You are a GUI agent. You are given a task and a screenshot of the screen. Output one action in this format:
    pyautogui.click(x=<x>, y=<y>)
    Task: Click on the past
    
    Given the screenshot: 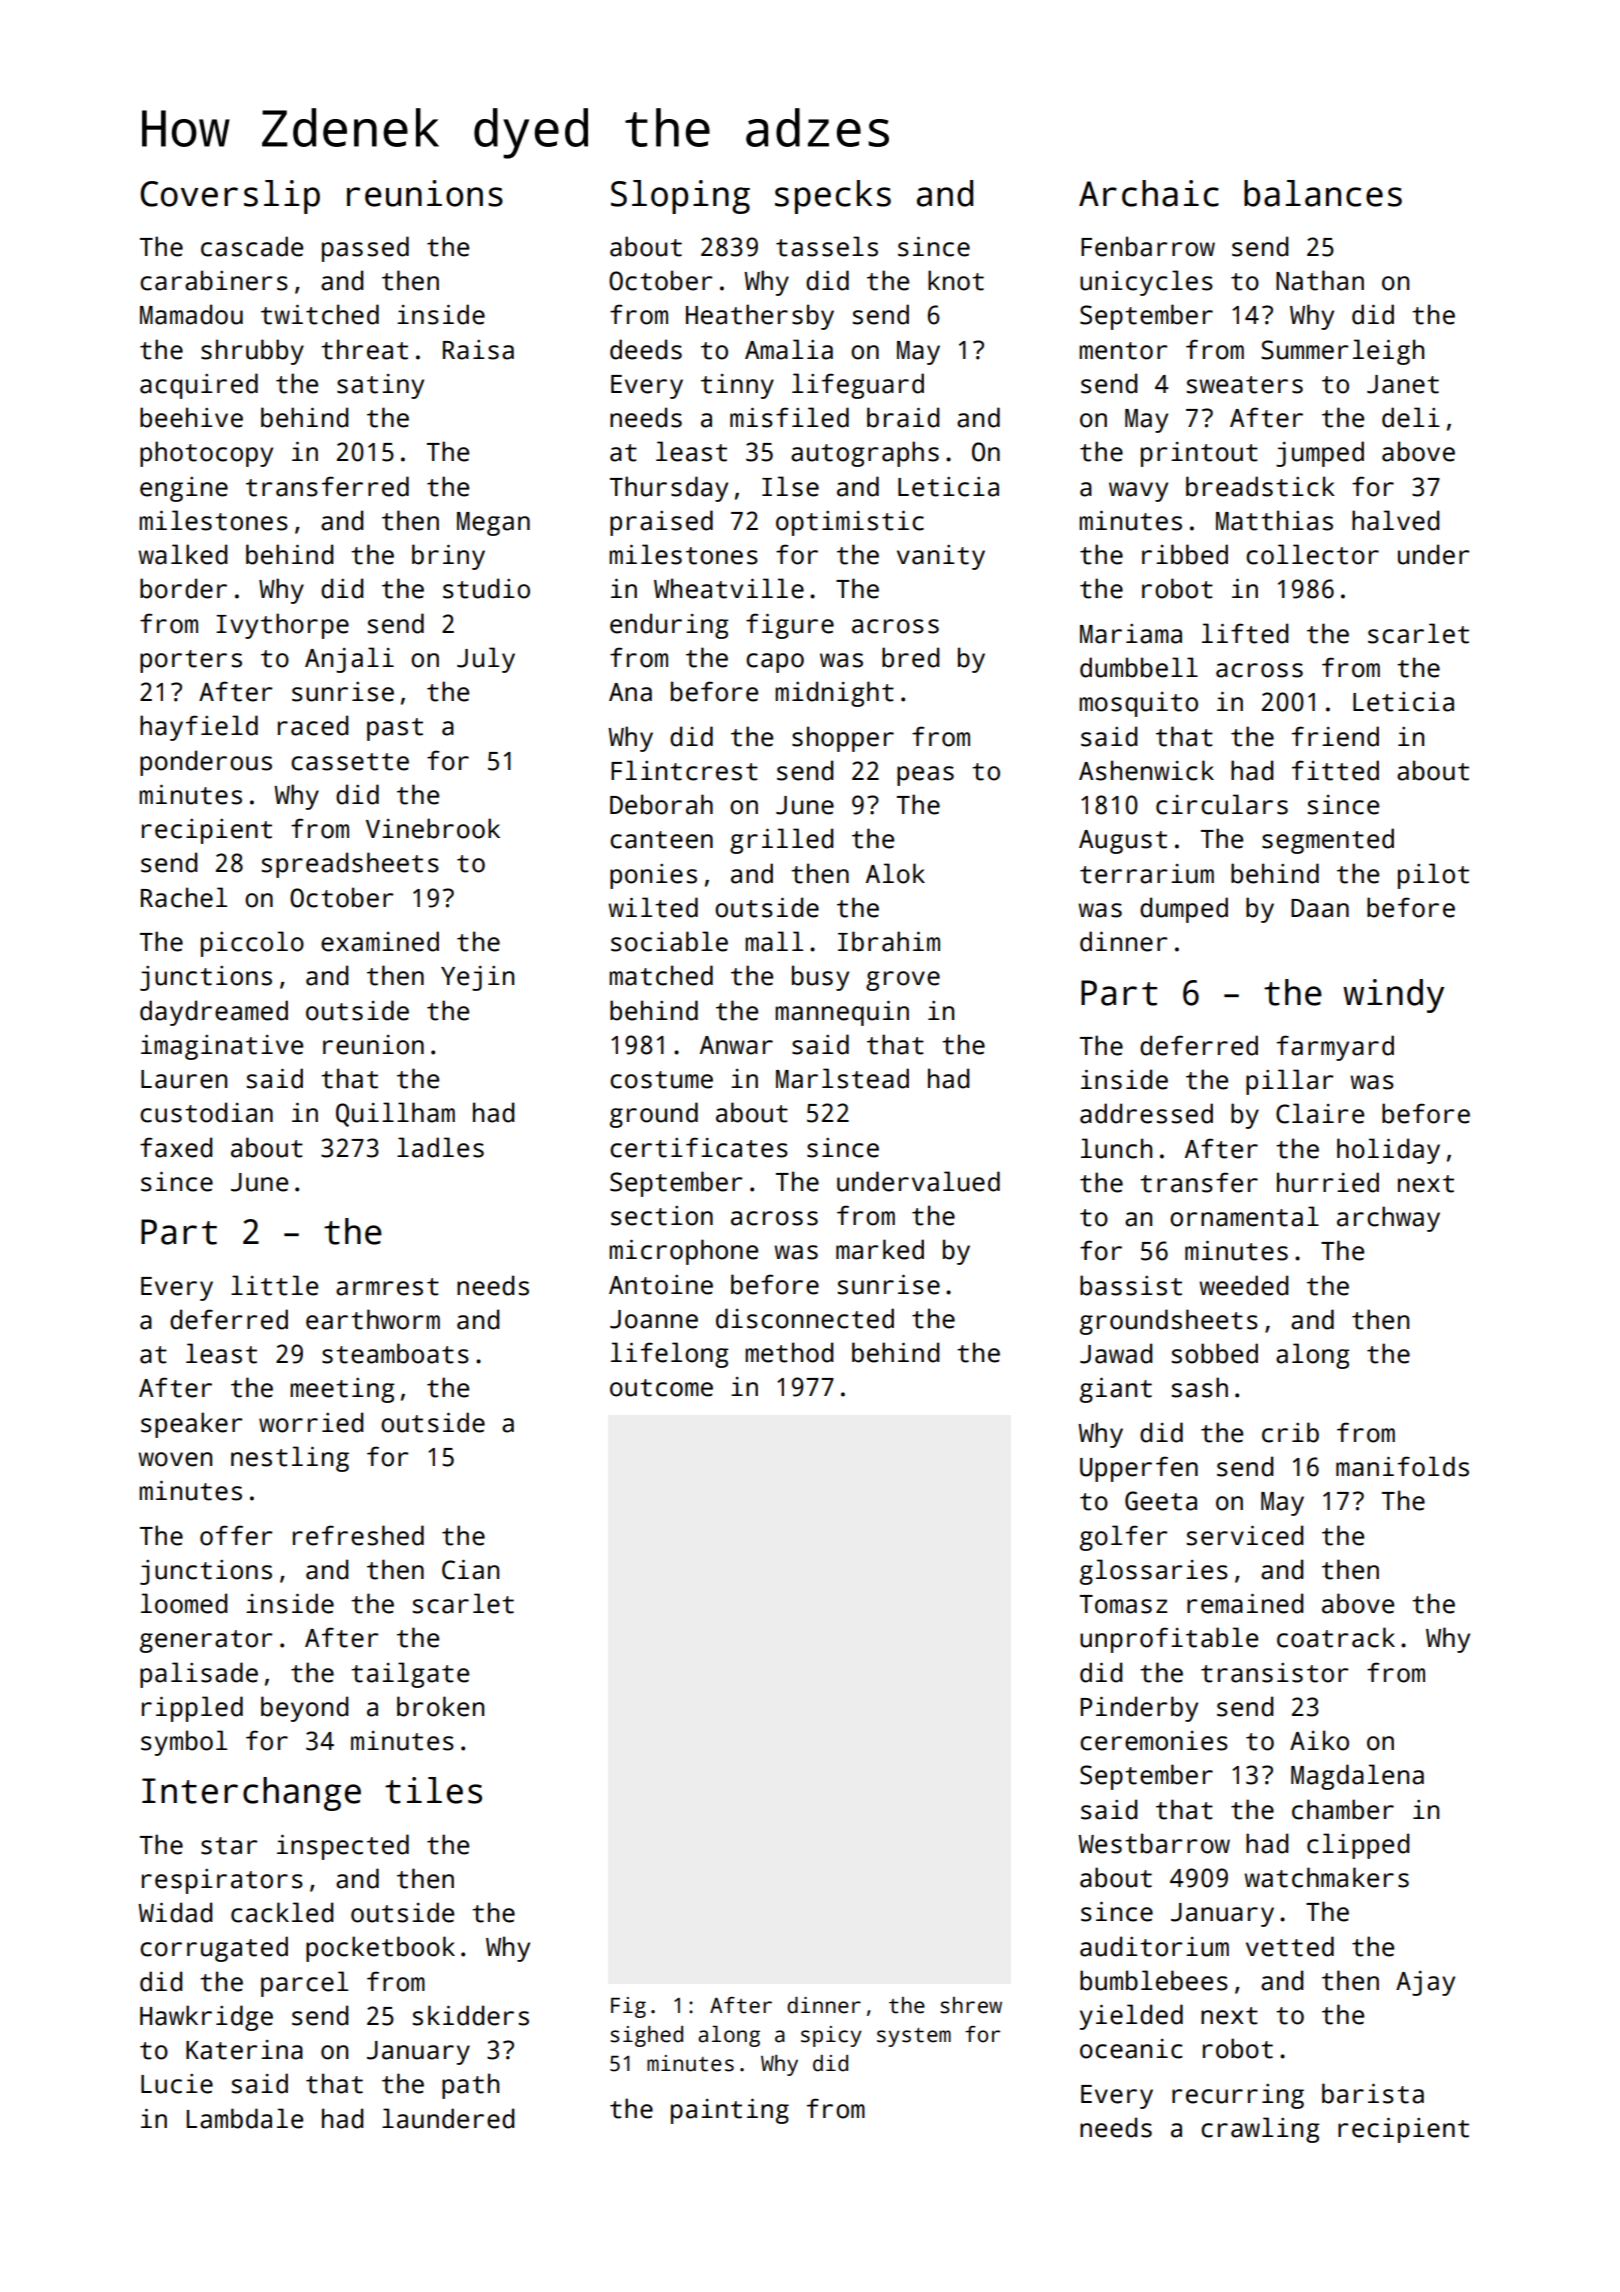 What is the action you would take?
    pyautogui.click(x=395, y=729)
